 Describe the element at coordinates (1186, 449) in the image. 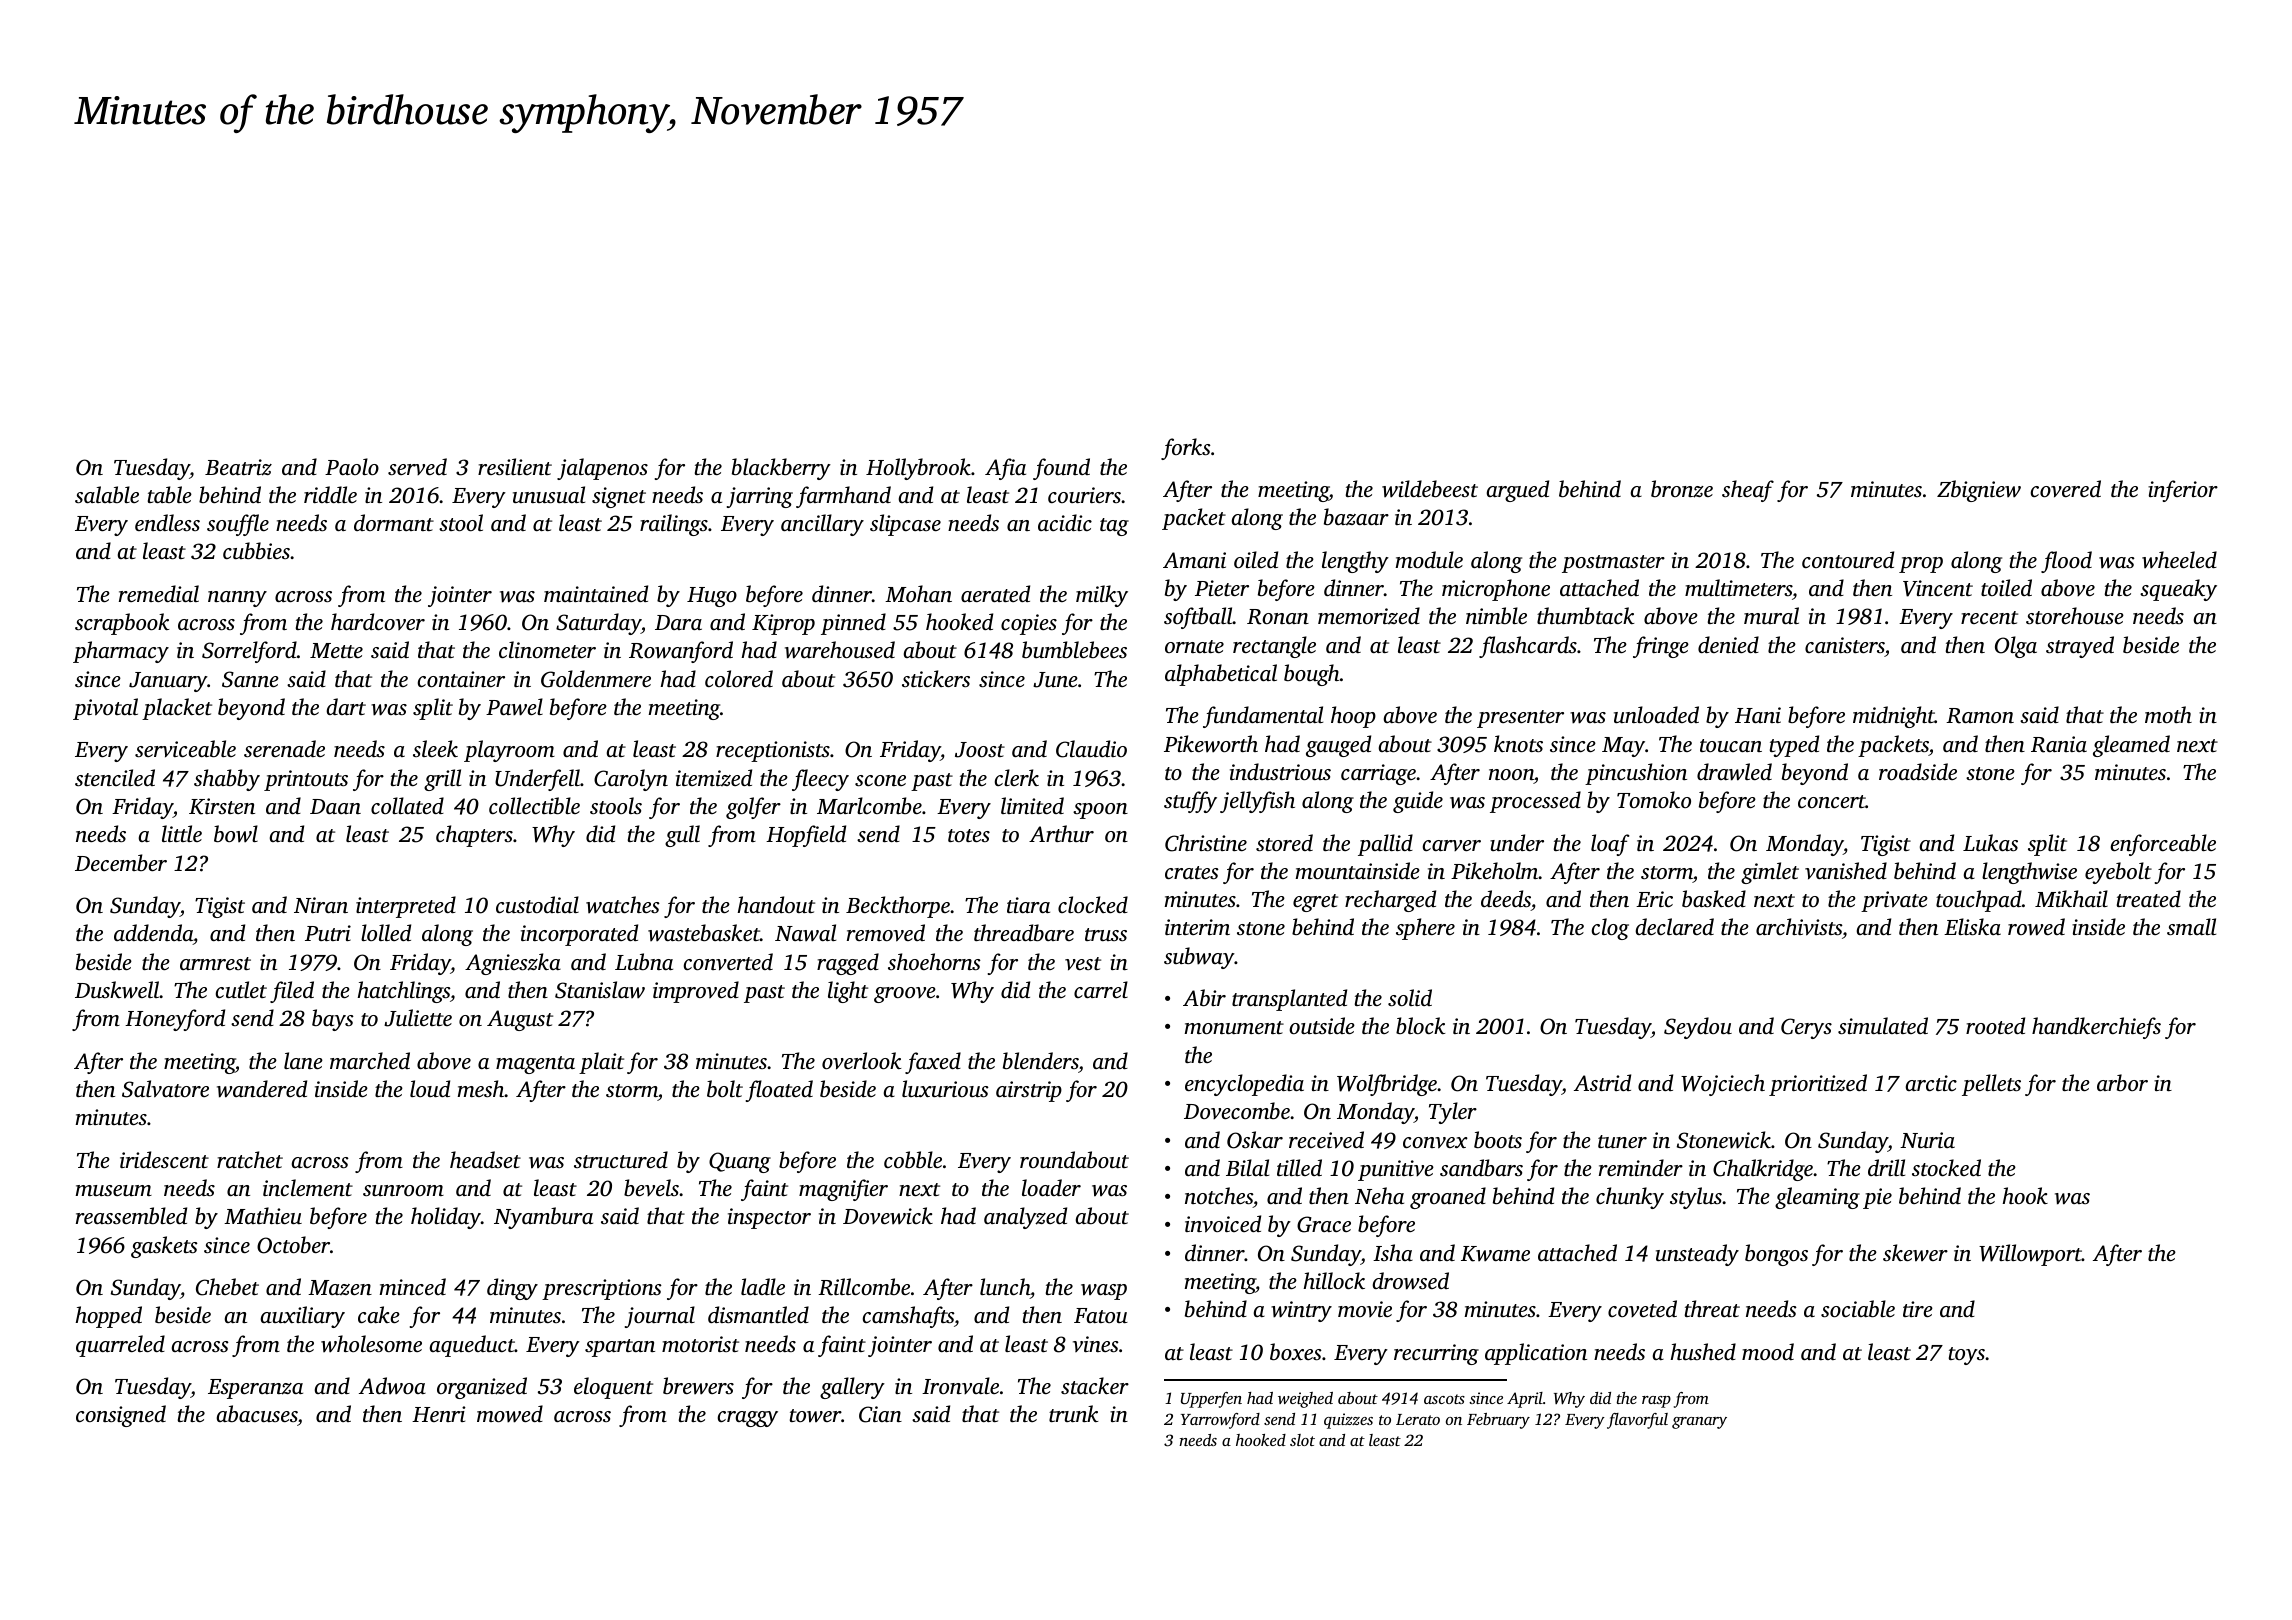

I see `forks` at that location.
